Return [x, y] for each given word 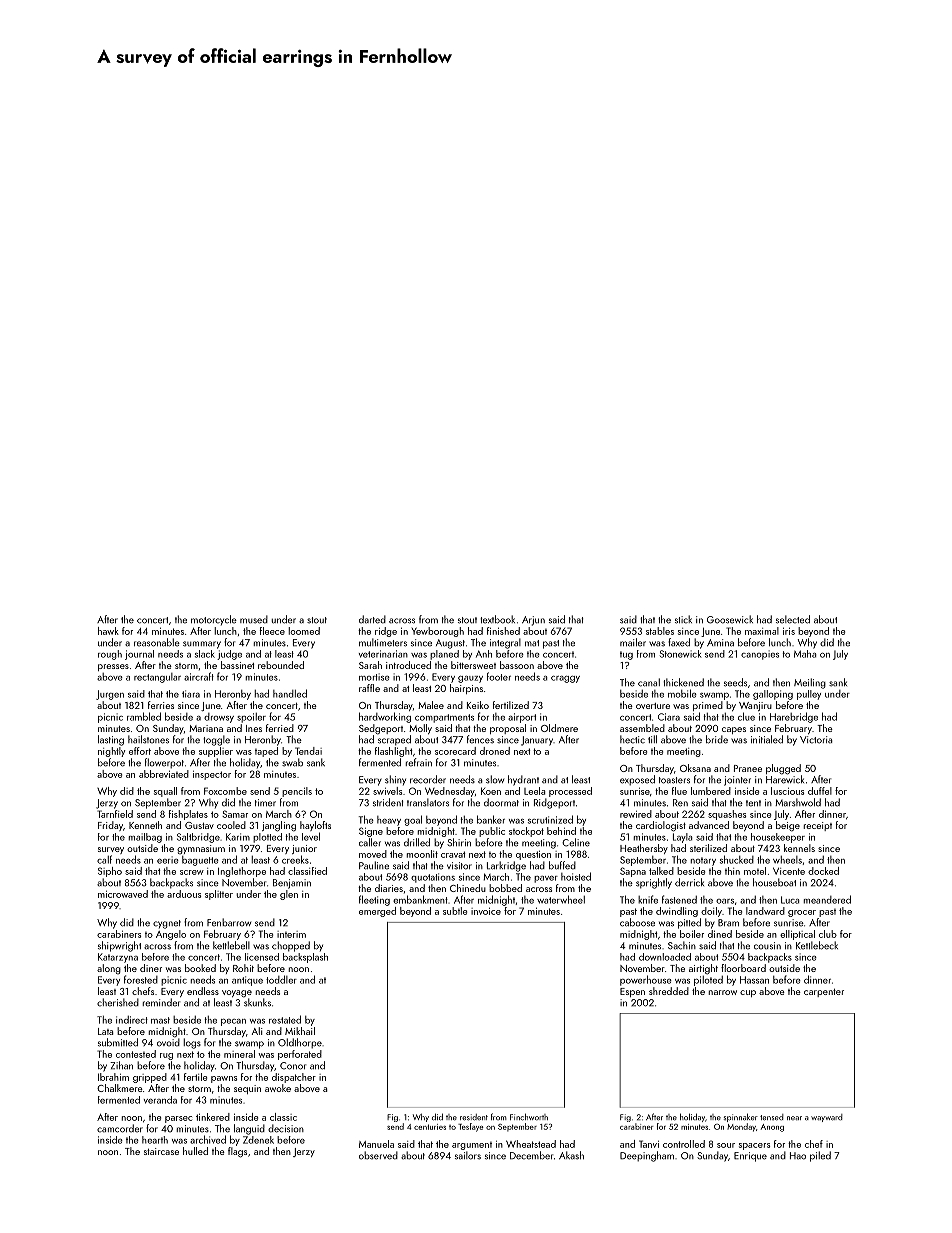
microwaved [123, 894]
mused [254, 619]
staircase [161, 1151]
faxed [679, 642]
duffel [820, 791]
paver [546, 879]
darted [372, 619]
